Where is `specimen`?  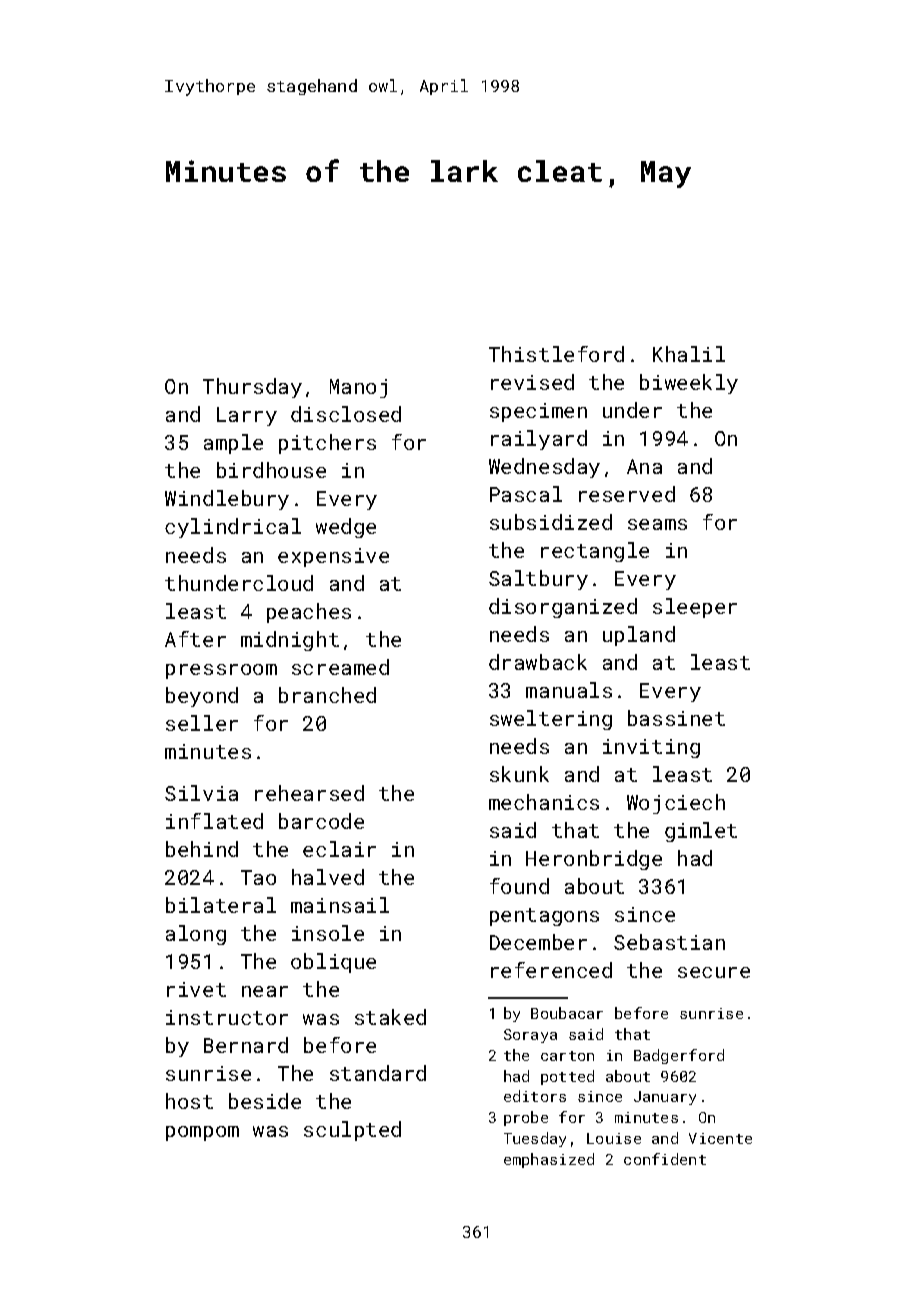 specimen is located at coordinates (538, 412).
